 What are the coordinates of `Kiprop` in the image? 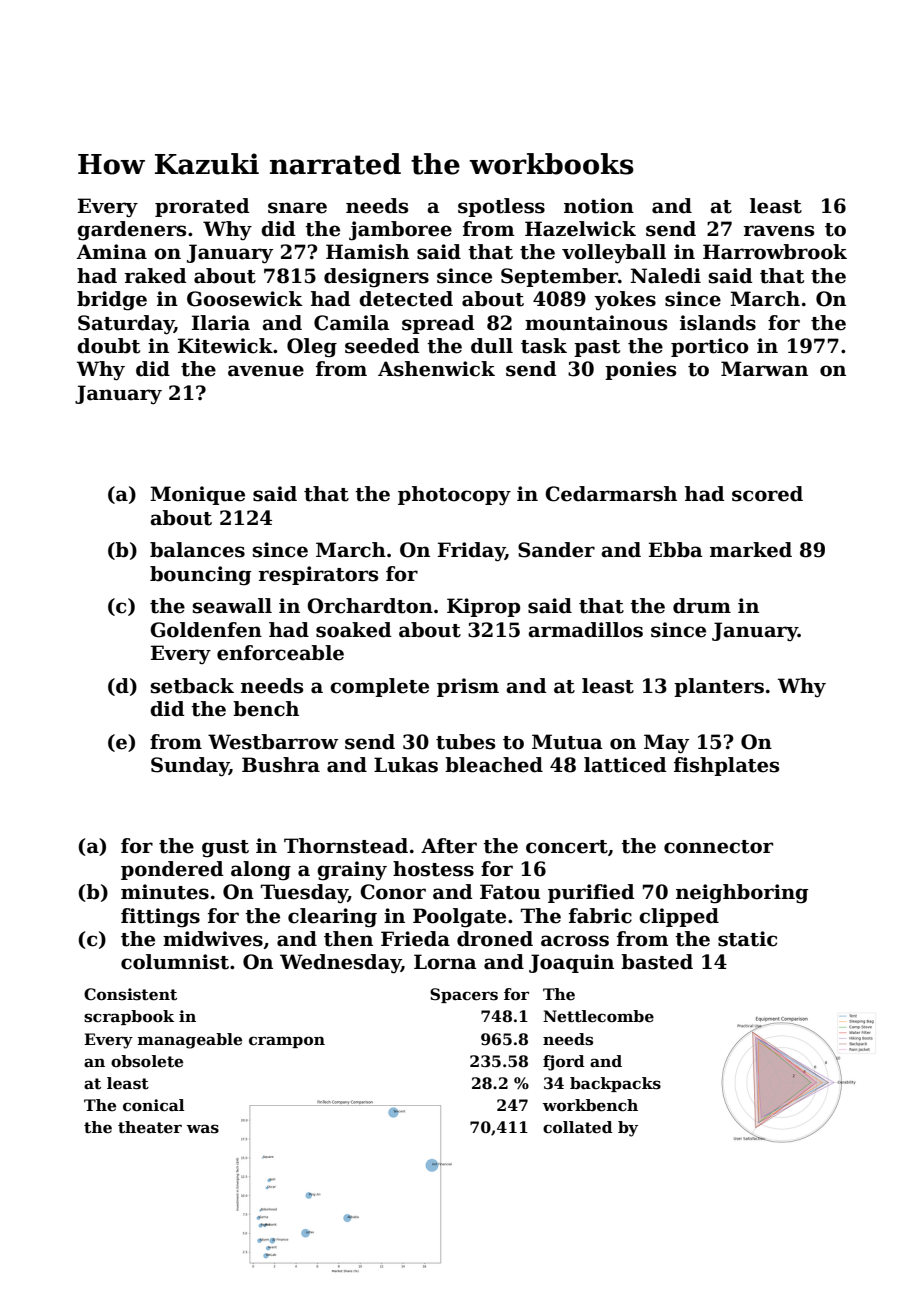 It's located at (483, 607).
